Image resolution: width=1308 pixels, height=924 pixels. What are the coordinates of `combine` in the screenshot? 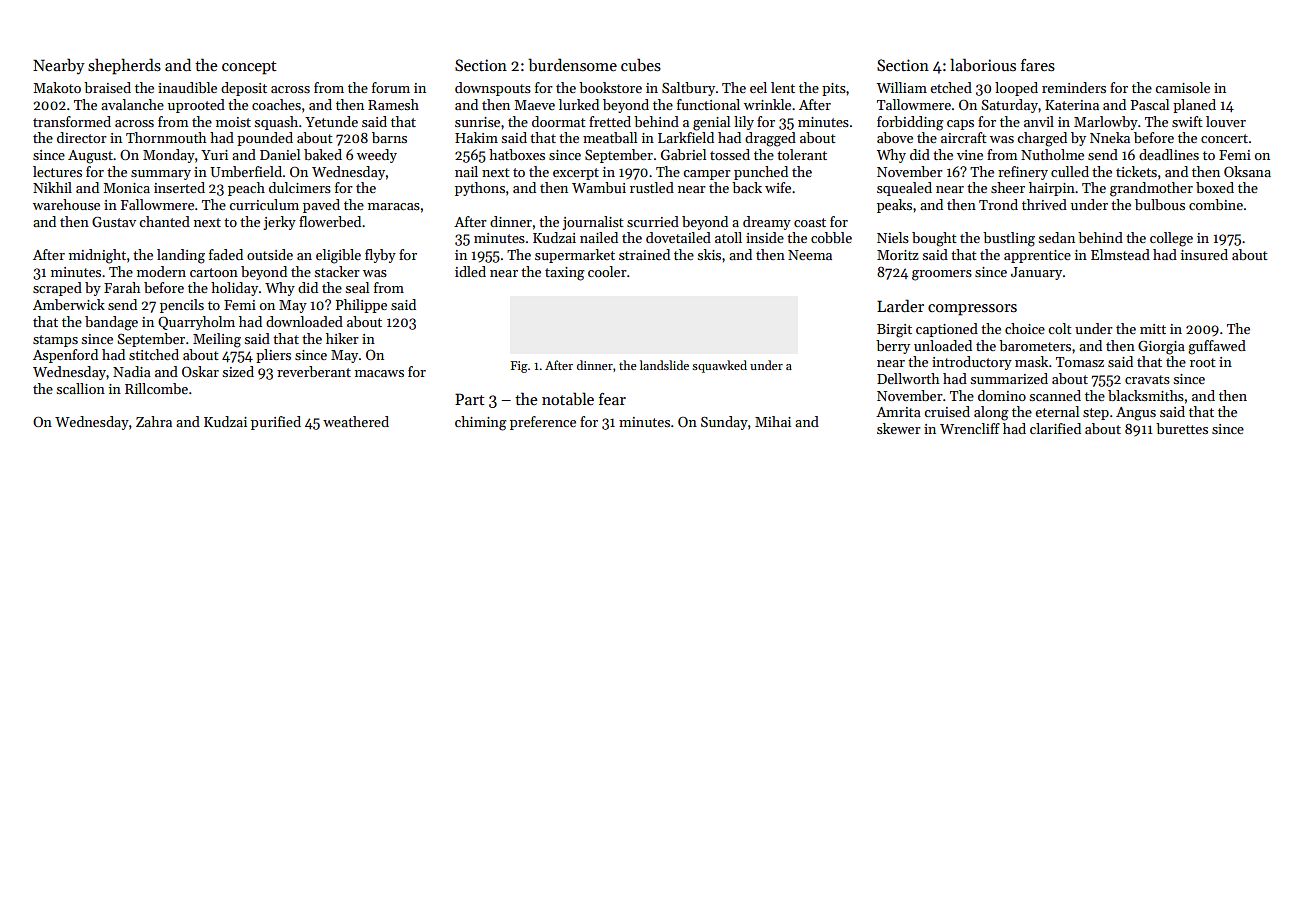 It's located at (1216, 204).
